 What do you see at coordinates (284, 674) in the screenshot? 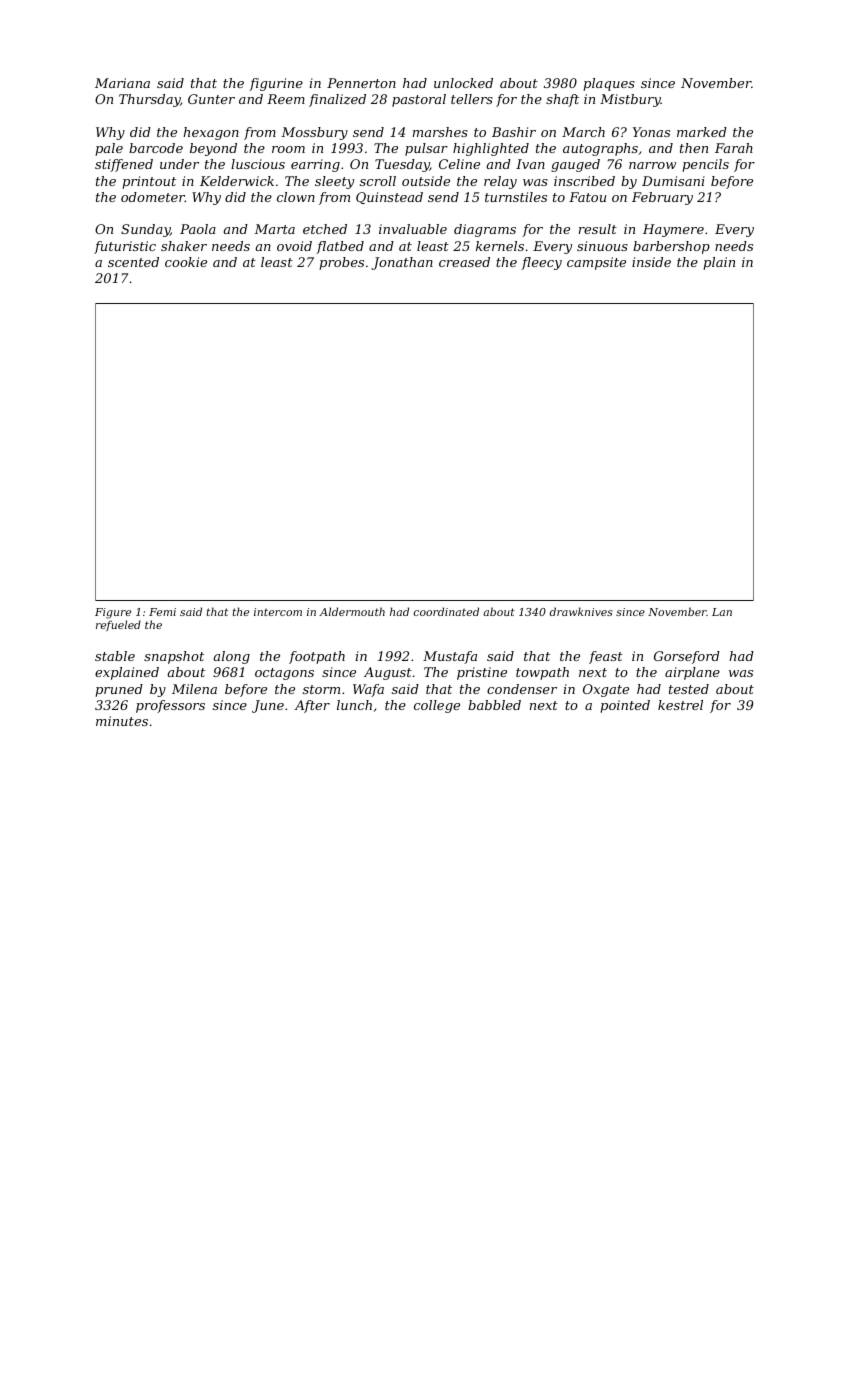
I see `octagons` at bounding box center [284, 674].
